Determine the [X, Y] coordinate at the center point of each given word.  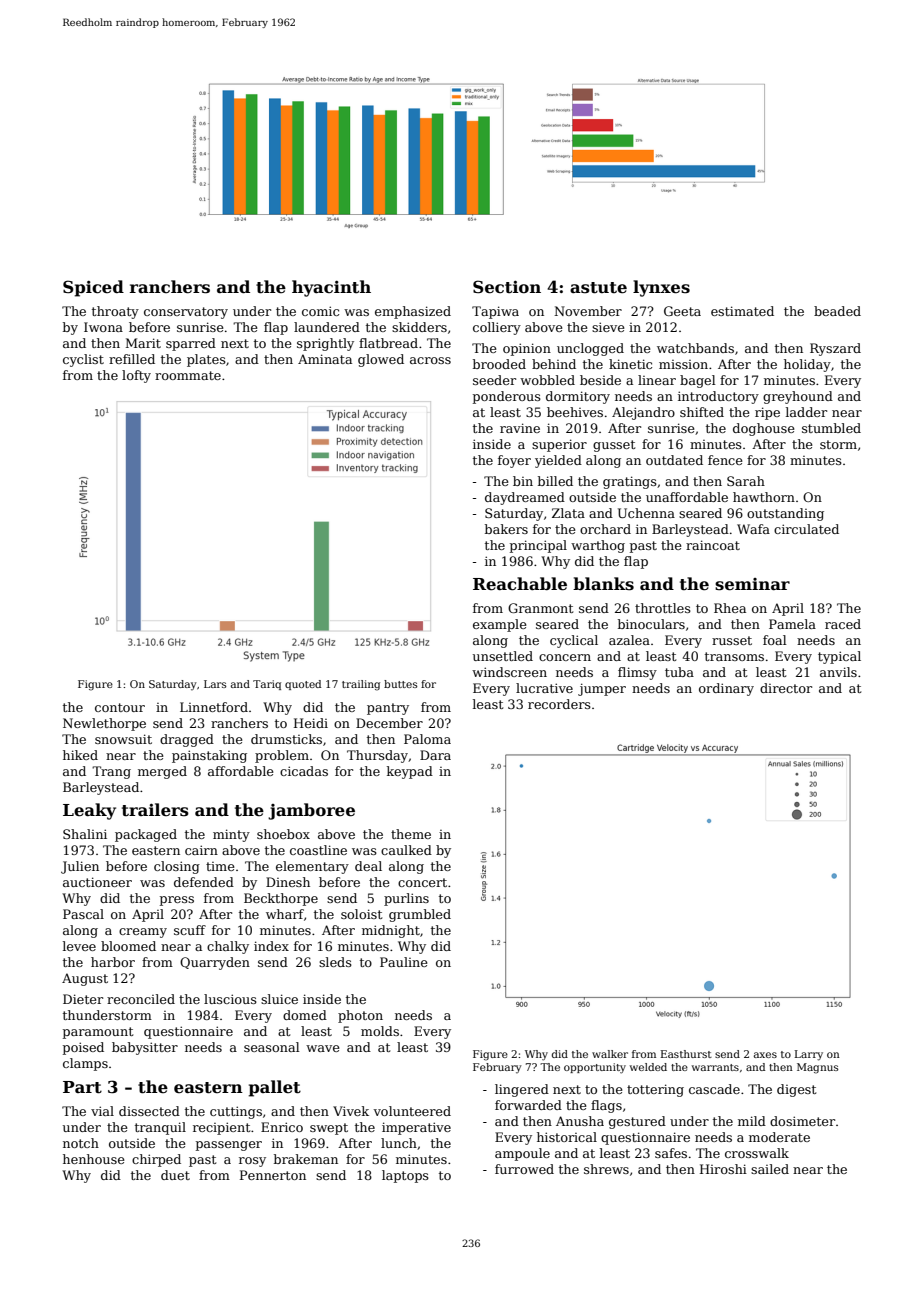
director [786, 688]
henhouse [94, 1159]
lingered [522, 1090]
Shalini [85, 834]
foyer [514, 461]
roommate [188, 375]
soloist [361, 914]
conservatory [186, 313]
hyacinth [331, 288]
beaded [837, 311]
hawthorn [764, 497]
